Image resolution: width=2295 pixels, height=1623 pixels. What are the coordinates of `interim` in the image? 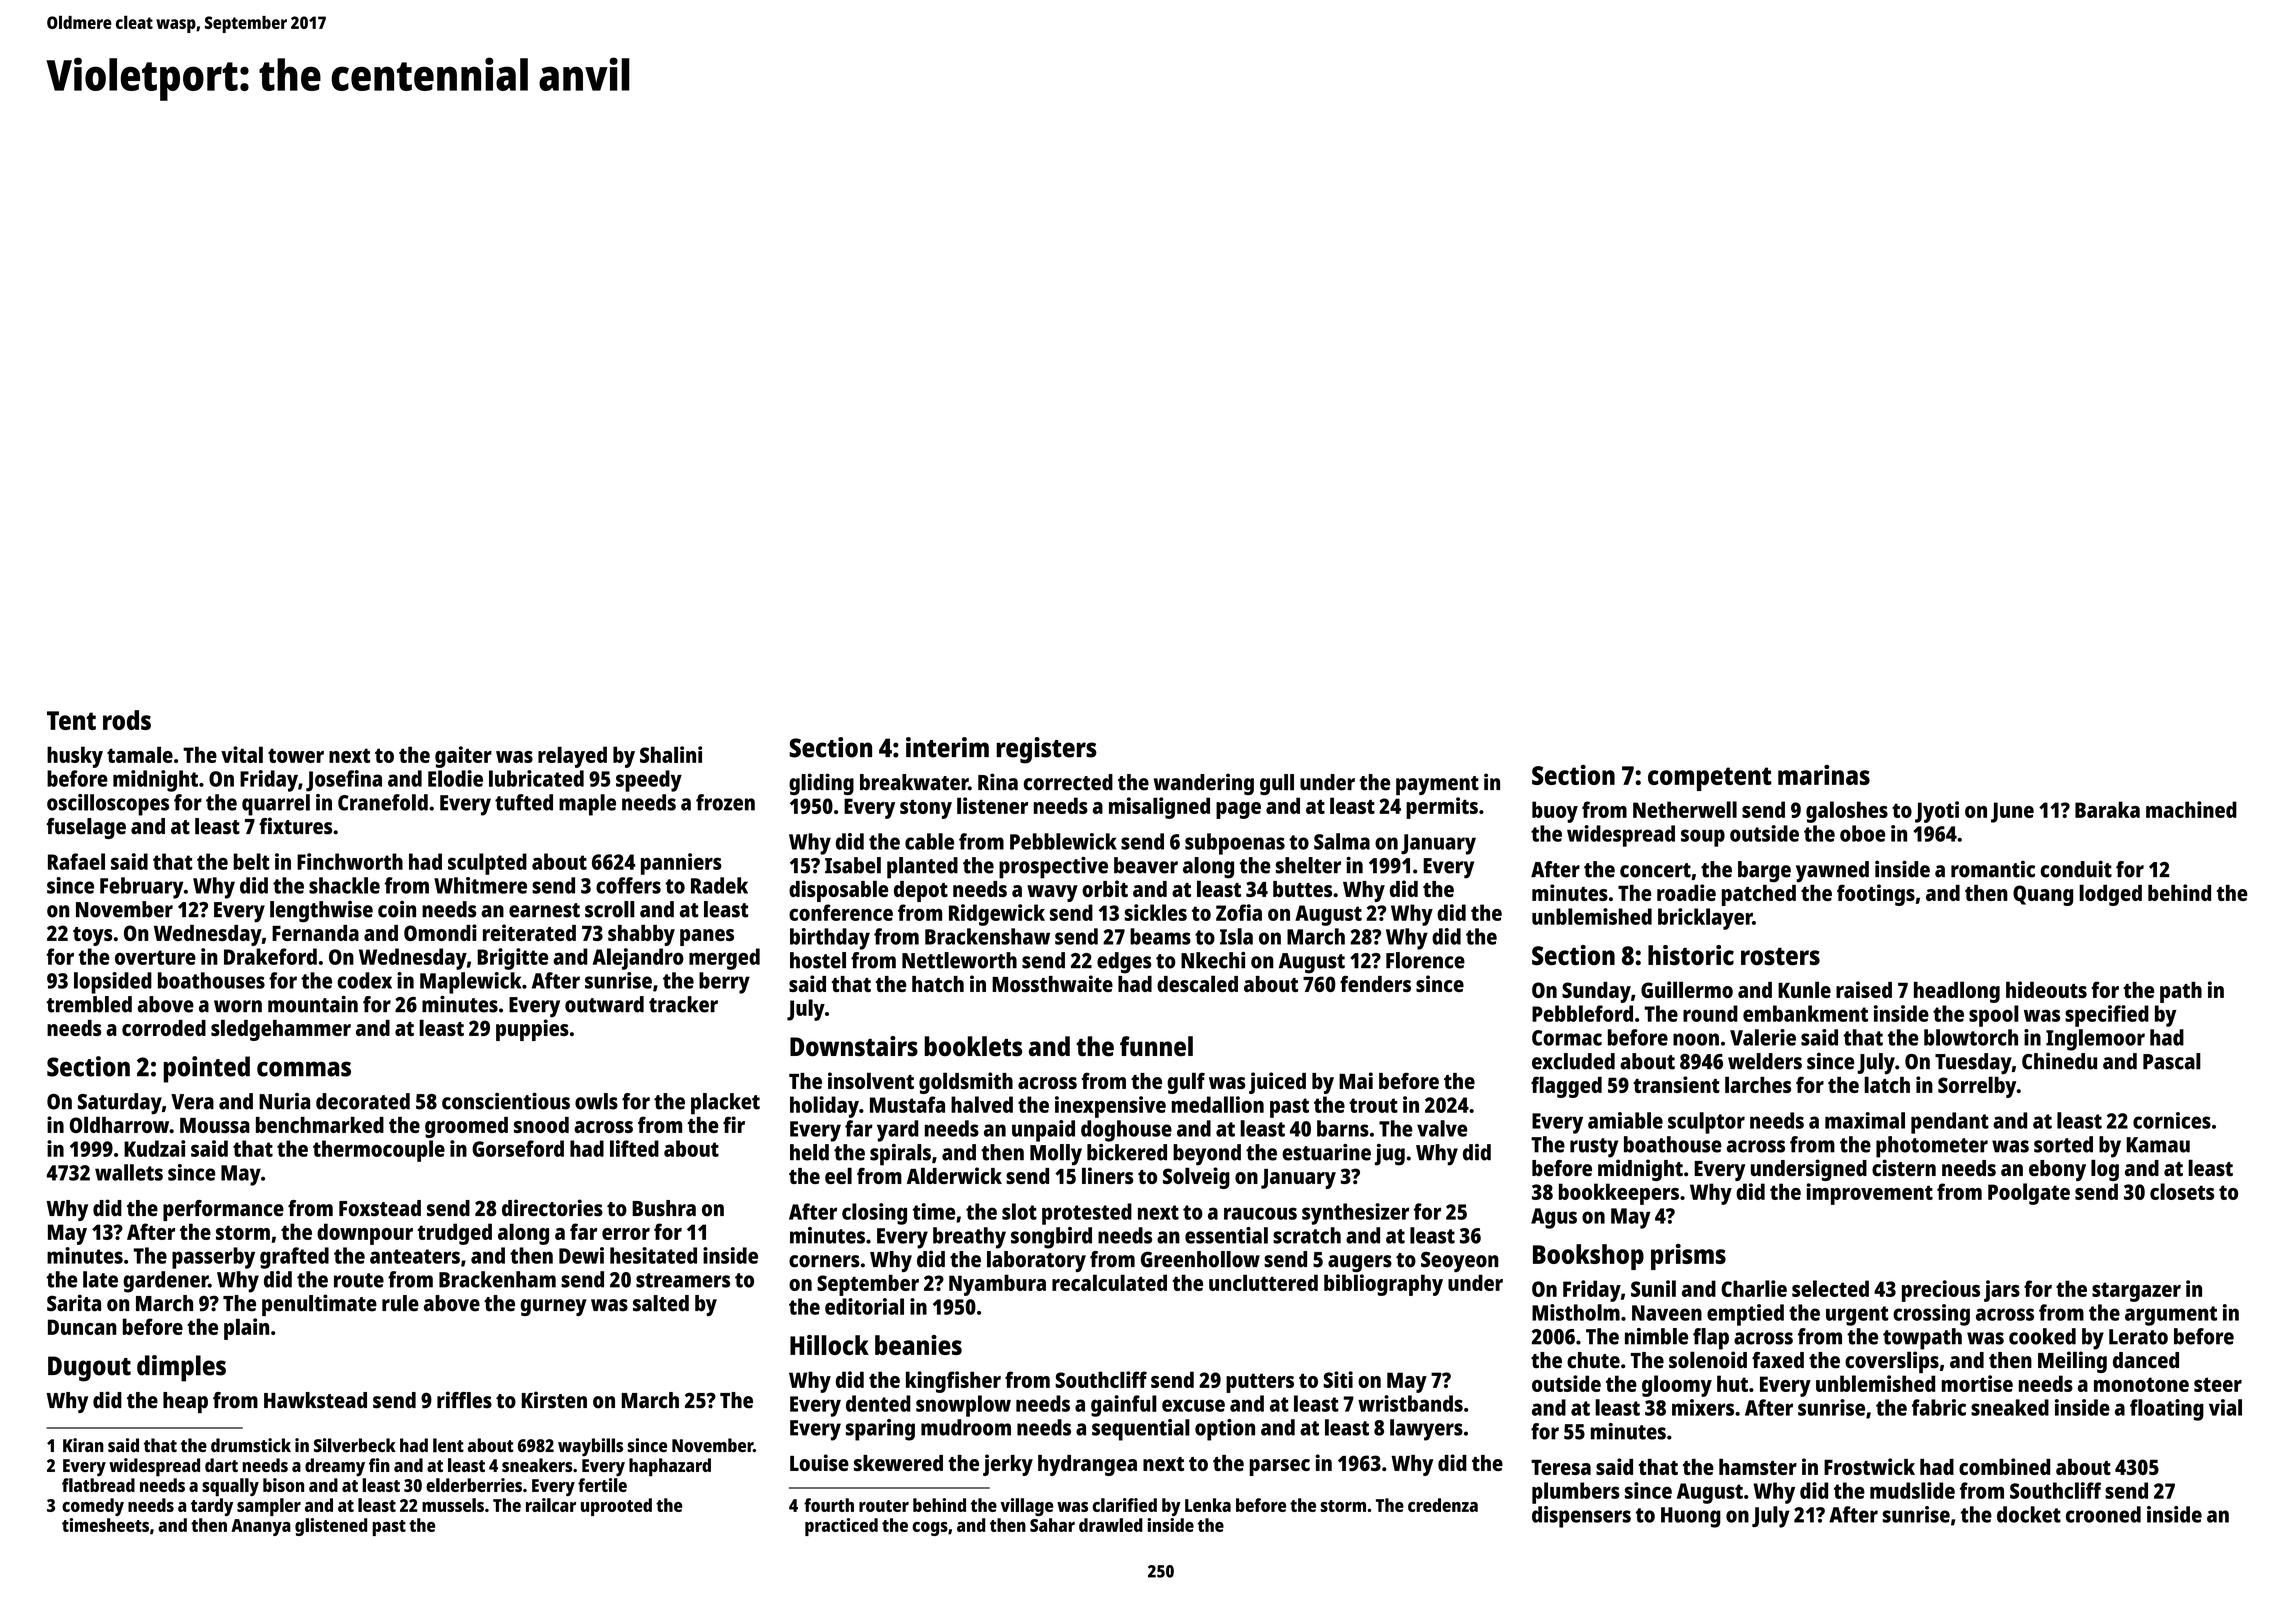 It's located at (947, 747).
